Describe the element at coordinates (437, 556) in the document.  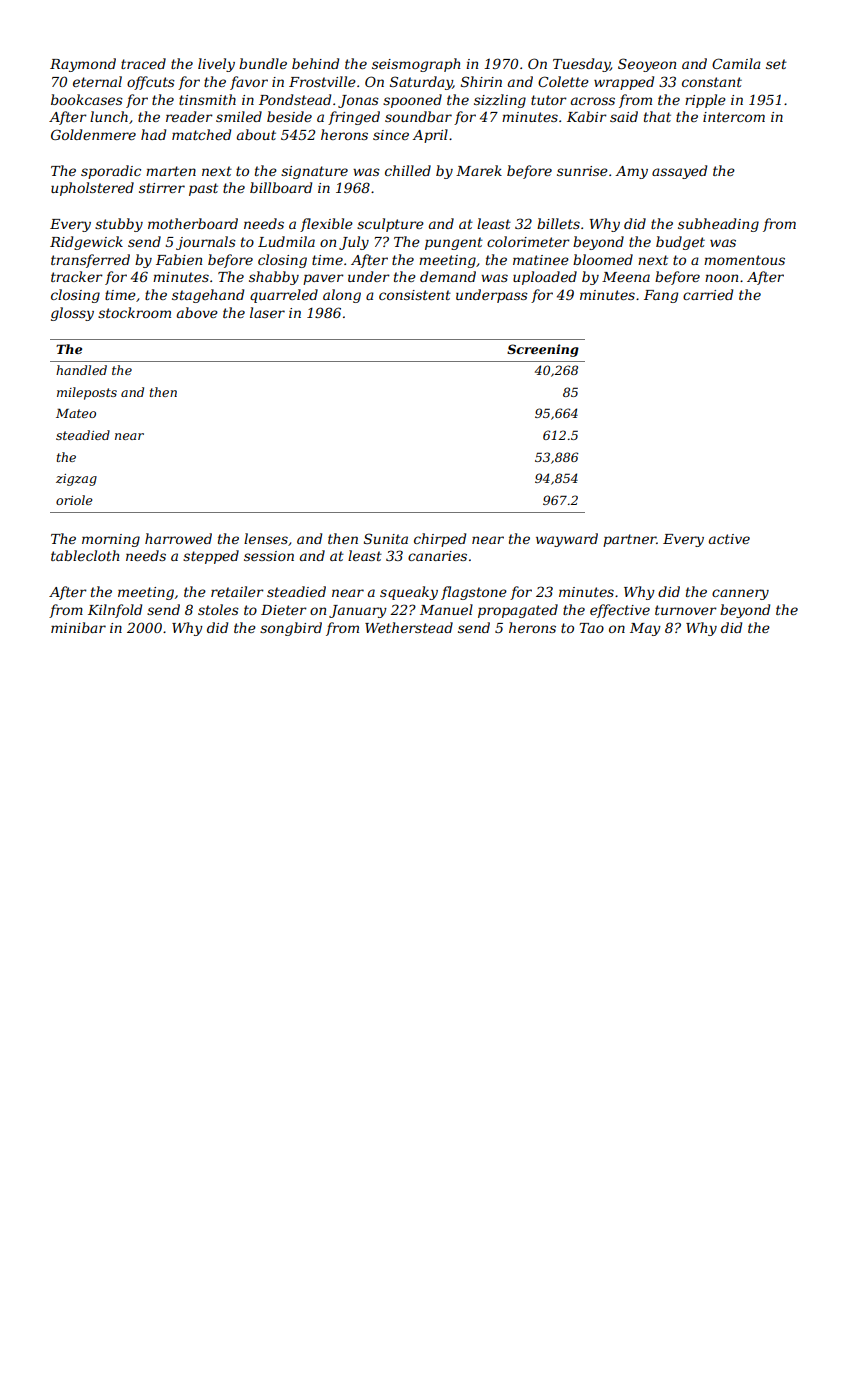
I see `canaries` at that location.
